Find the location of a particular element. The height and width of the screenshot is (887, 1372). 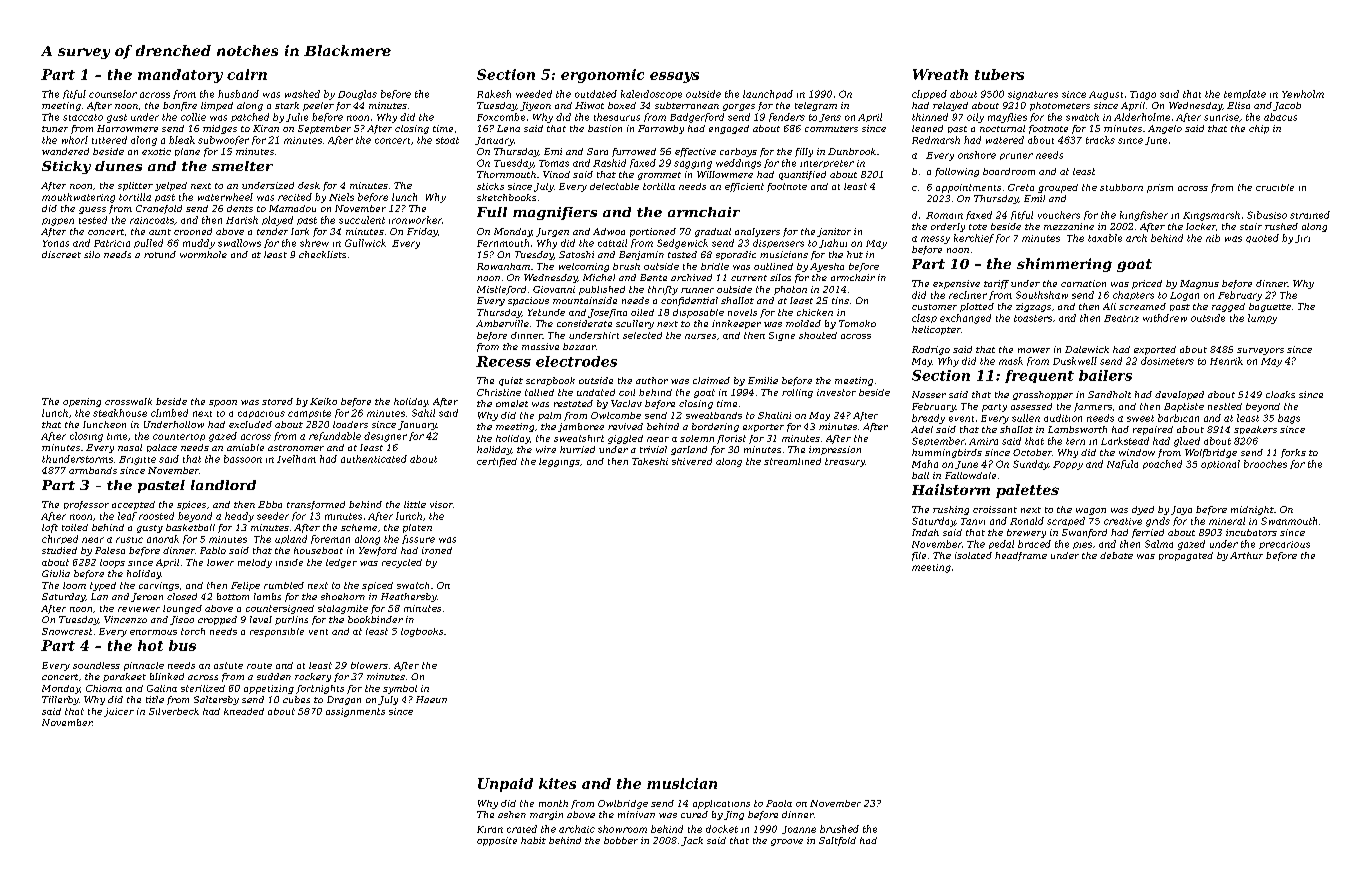

cairn is located at coordinates (247, 74).
